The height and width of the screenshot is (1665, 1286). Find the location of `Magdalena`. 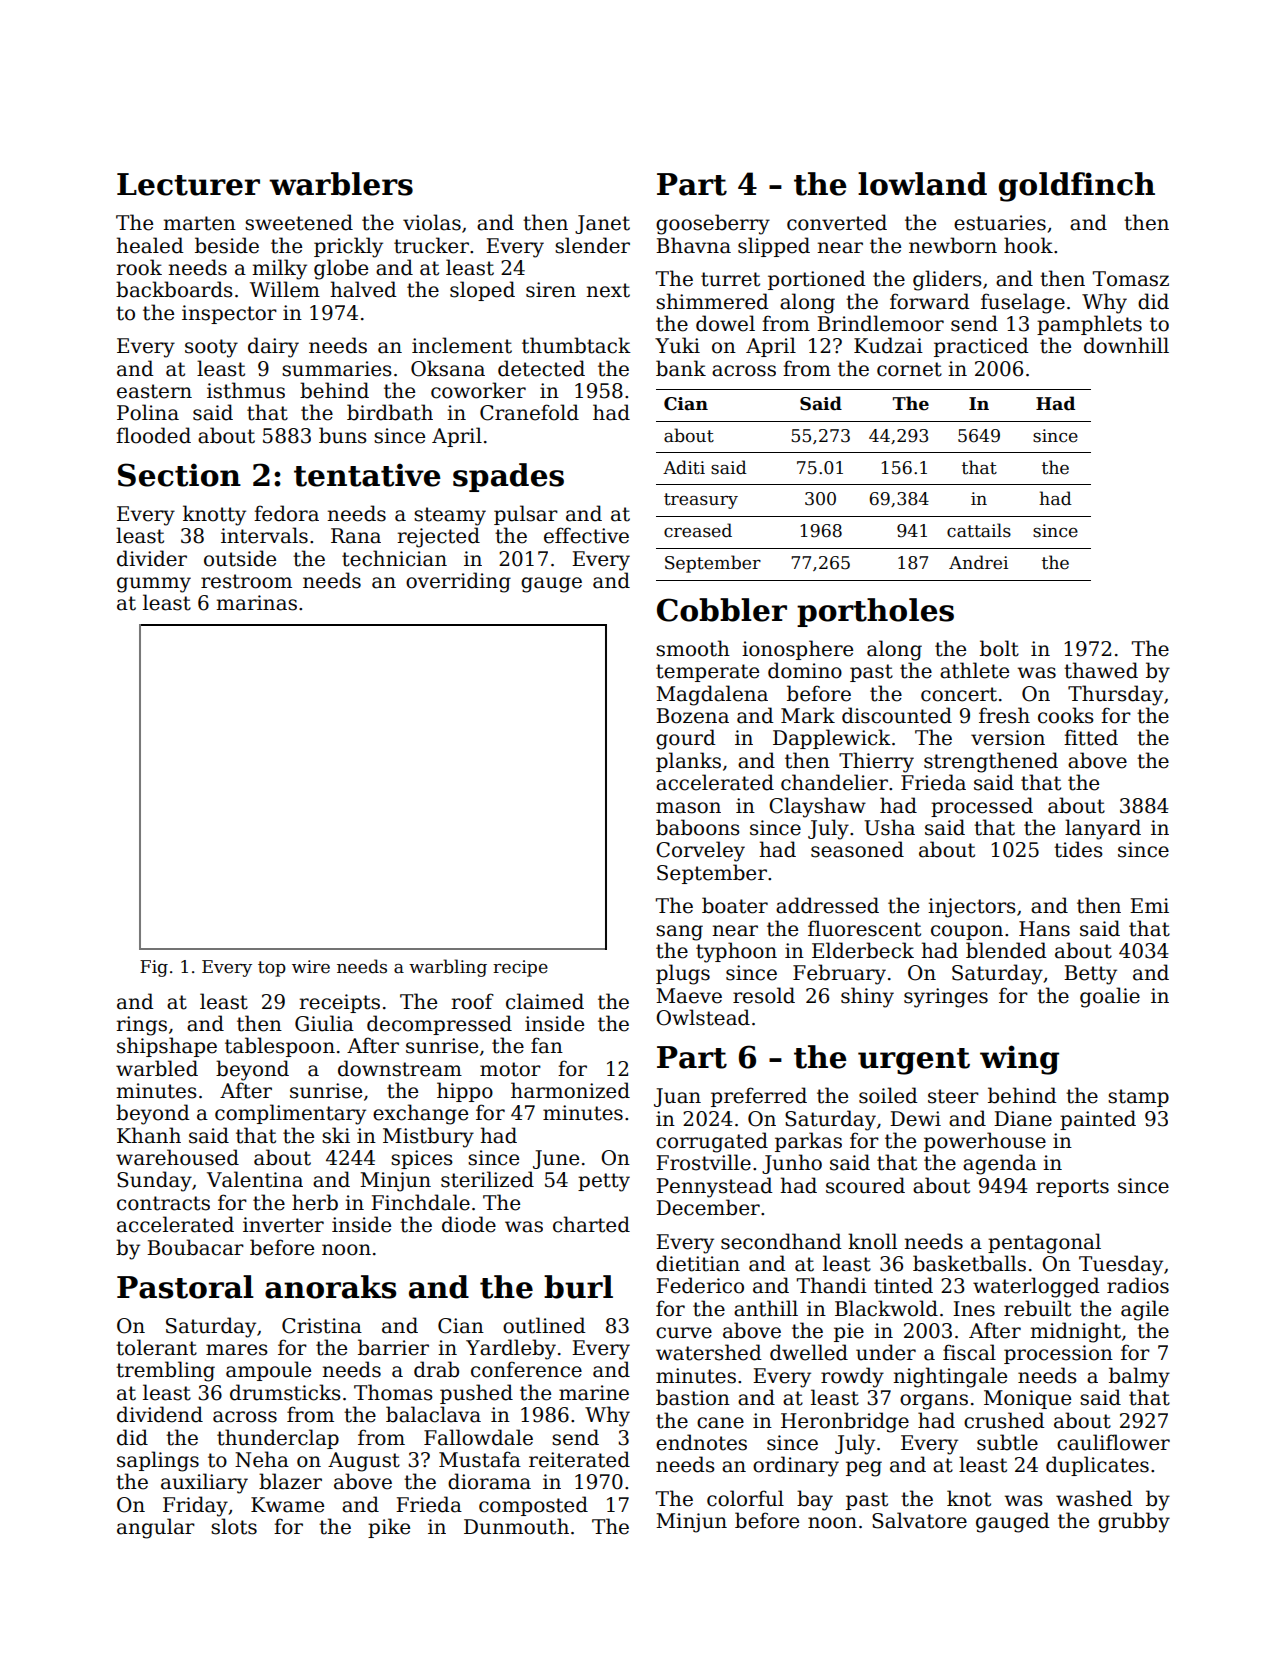

Magdalena is located at coordinates (712, 695).
